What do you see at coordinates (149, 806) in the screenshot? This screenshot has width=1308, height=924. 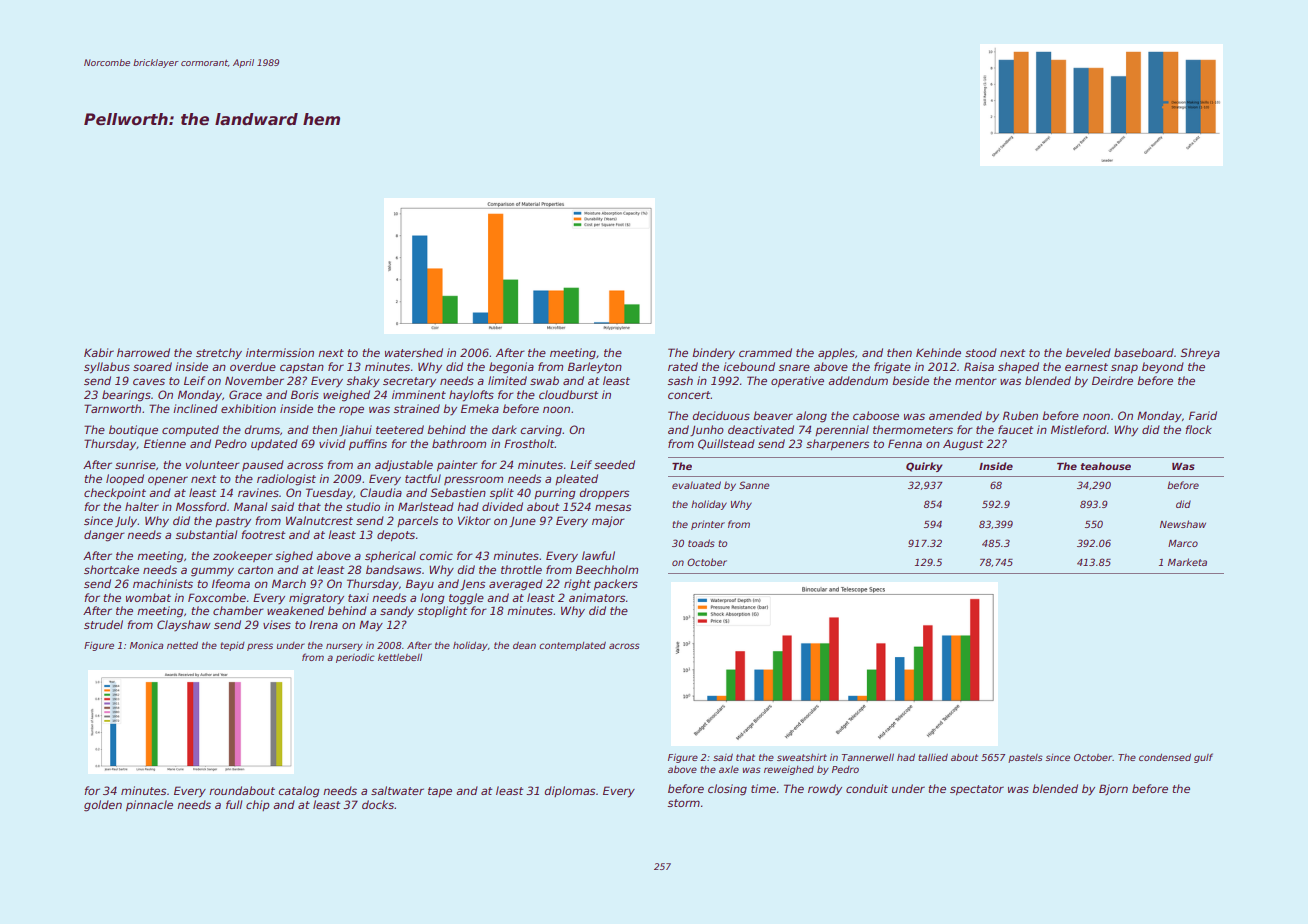 I see `pinnacle` at bounding box center [149, 806].
